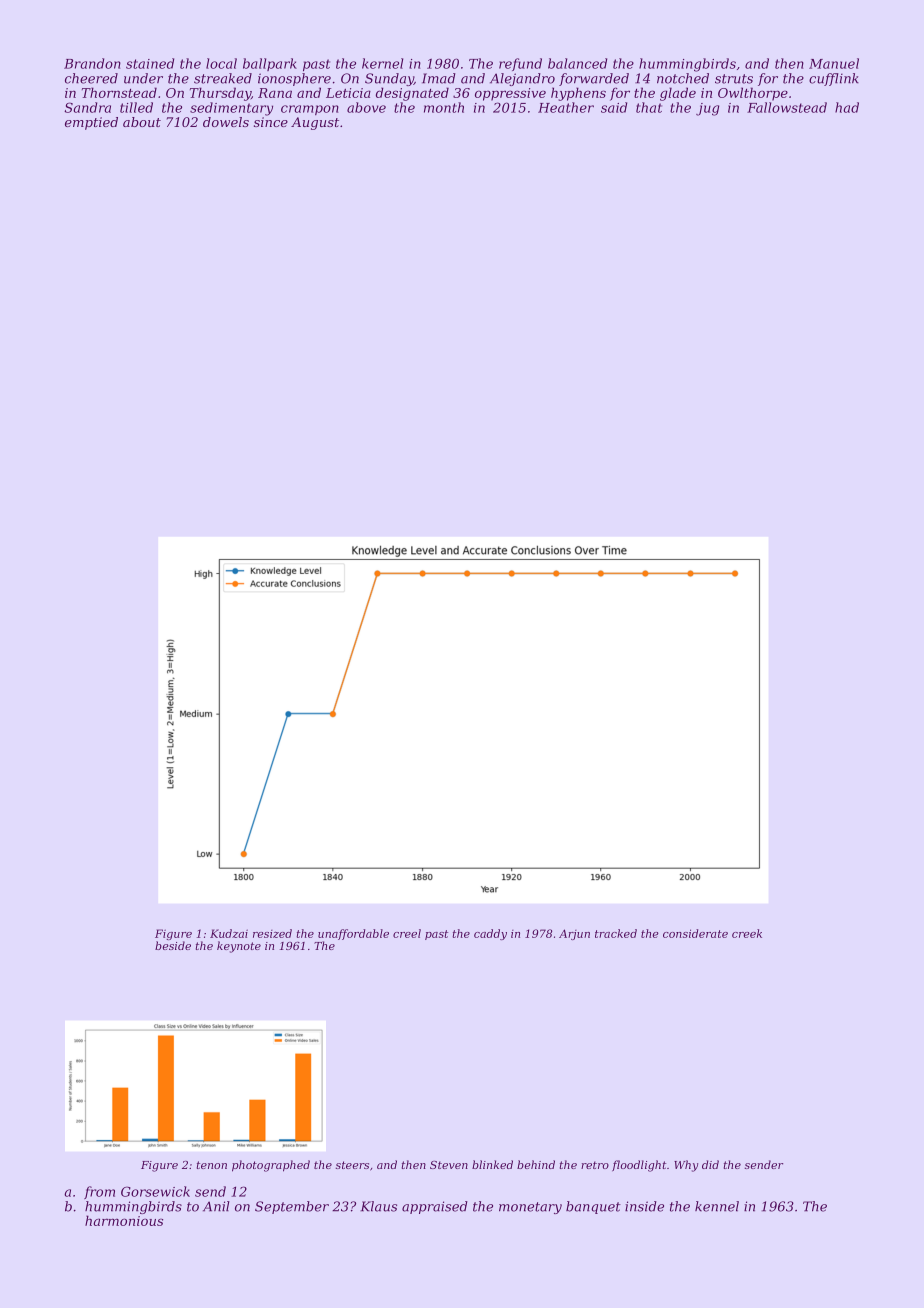 The image size is (924, 1308). I want to click on Heather, so click(566, 107).
